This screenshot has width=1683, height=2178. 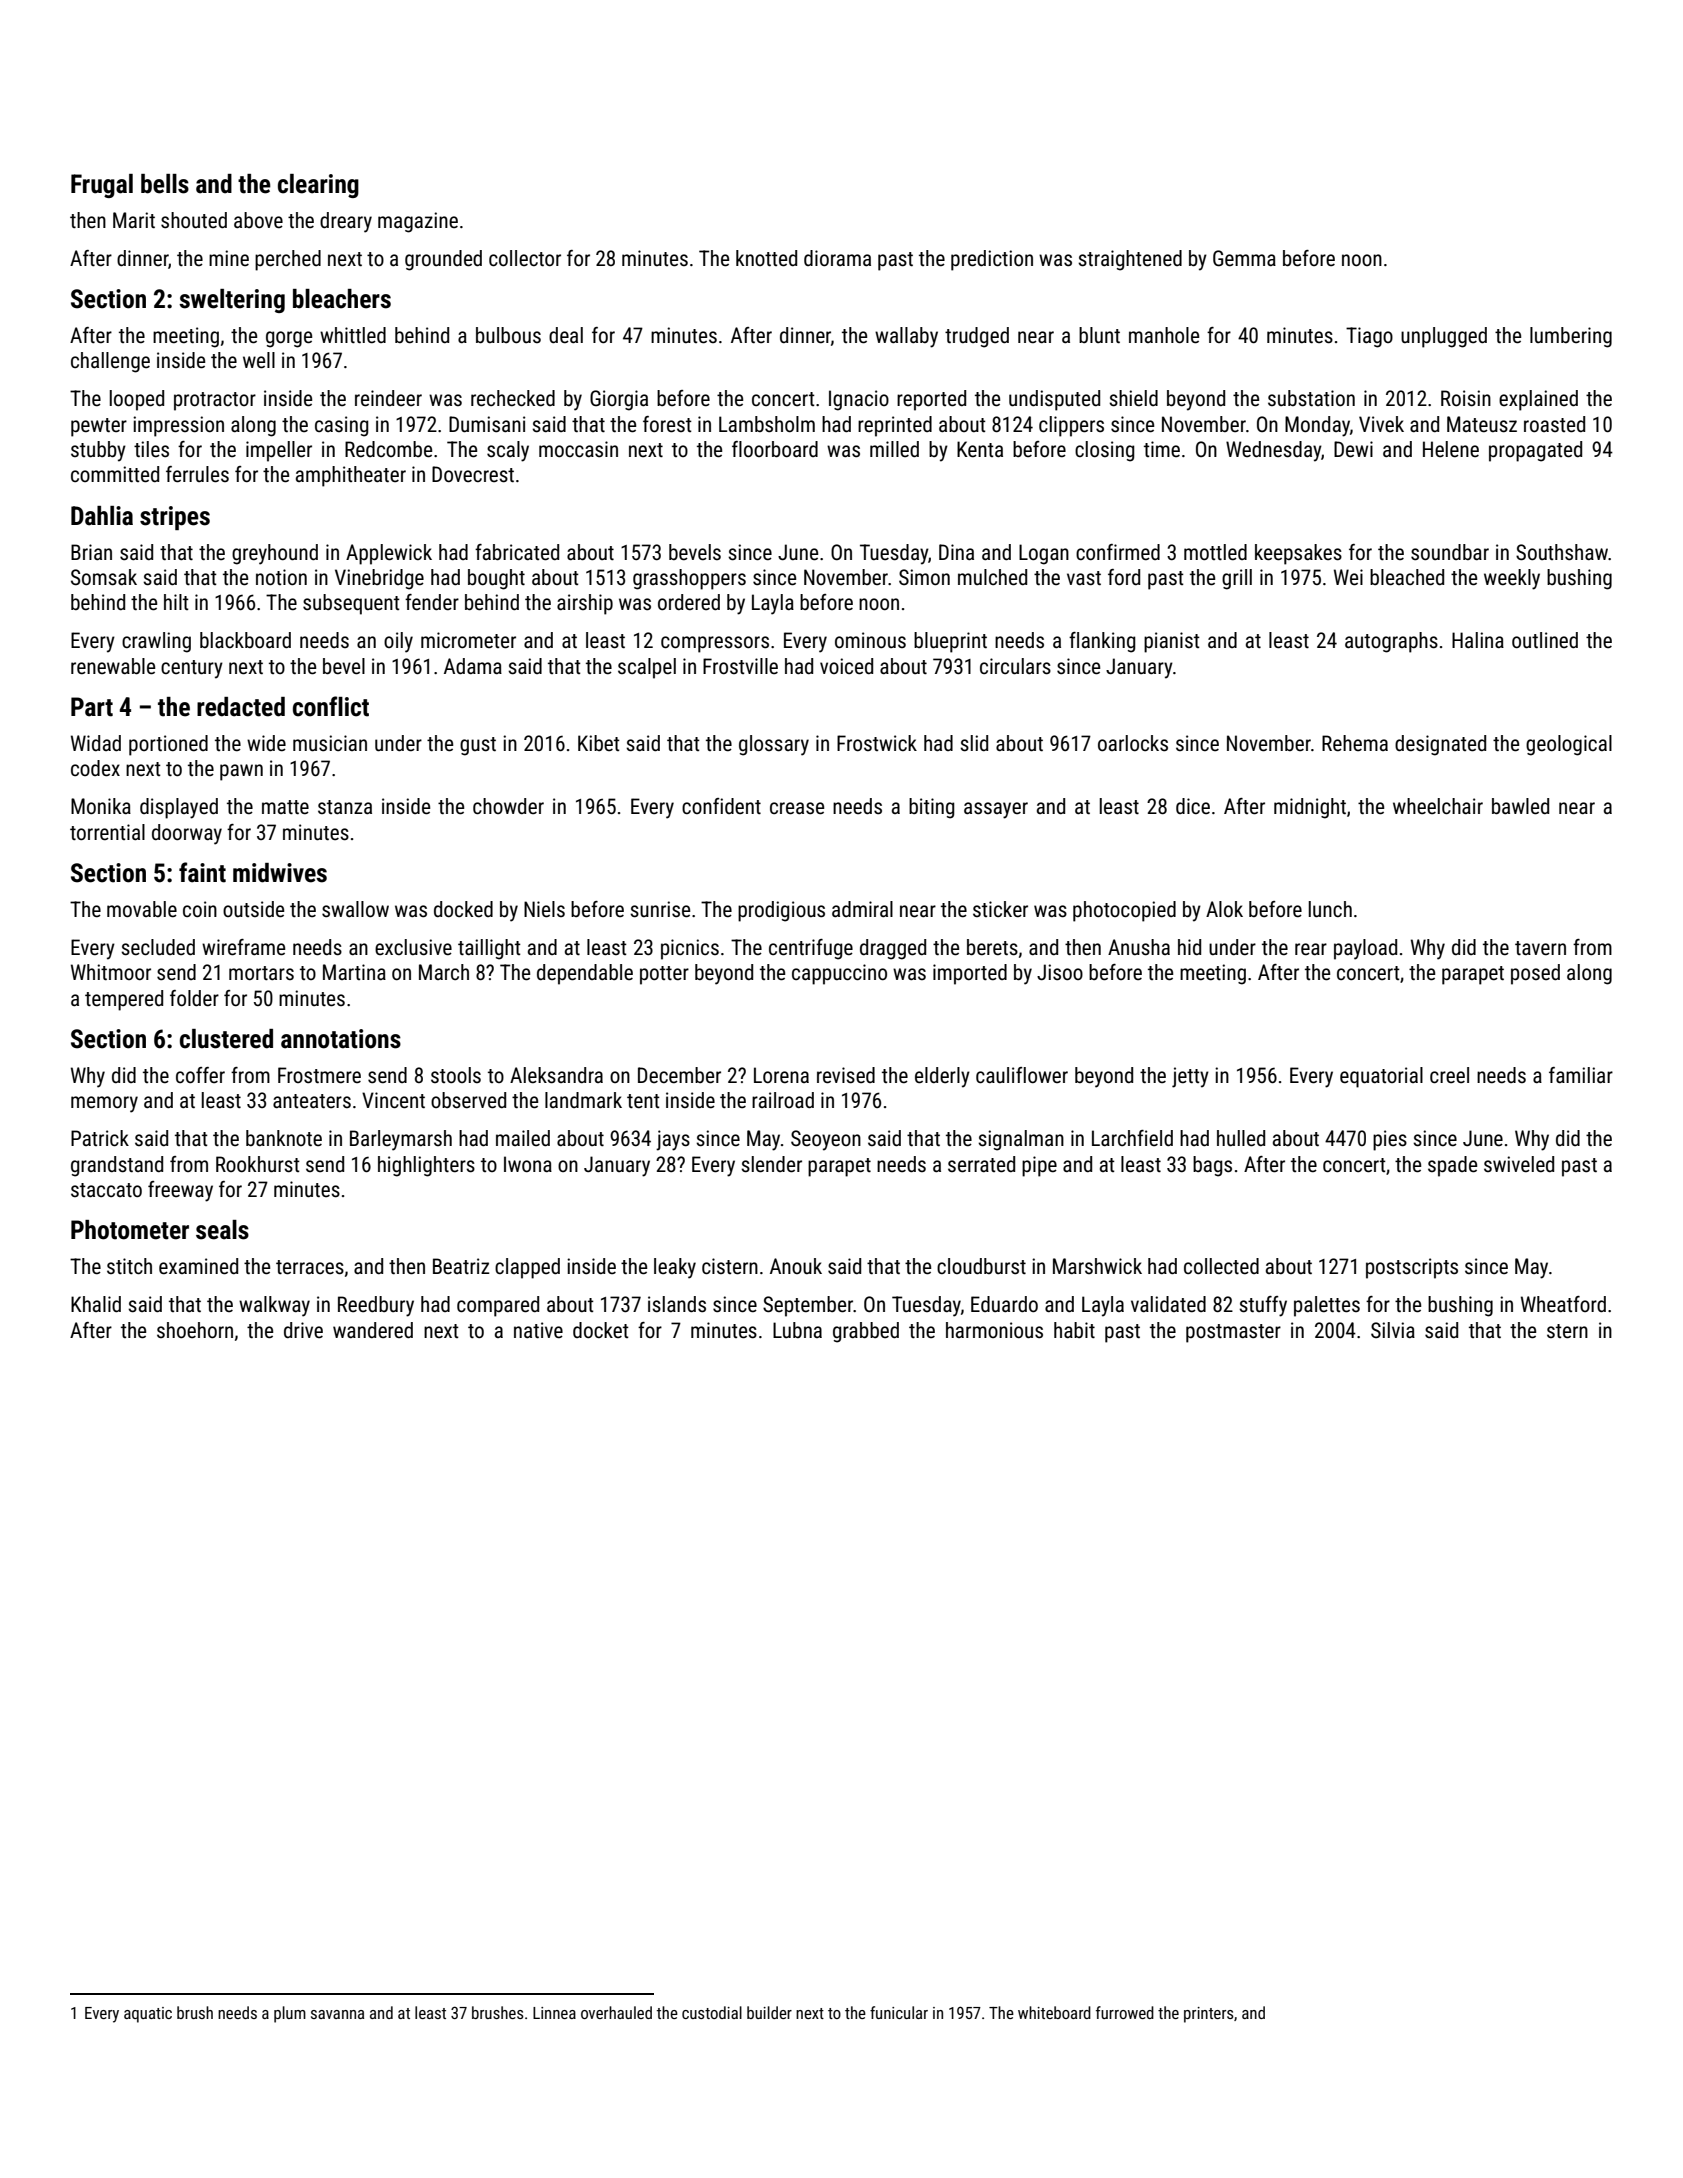 I want to click on amphitheater, so click(x=351, y=476).
